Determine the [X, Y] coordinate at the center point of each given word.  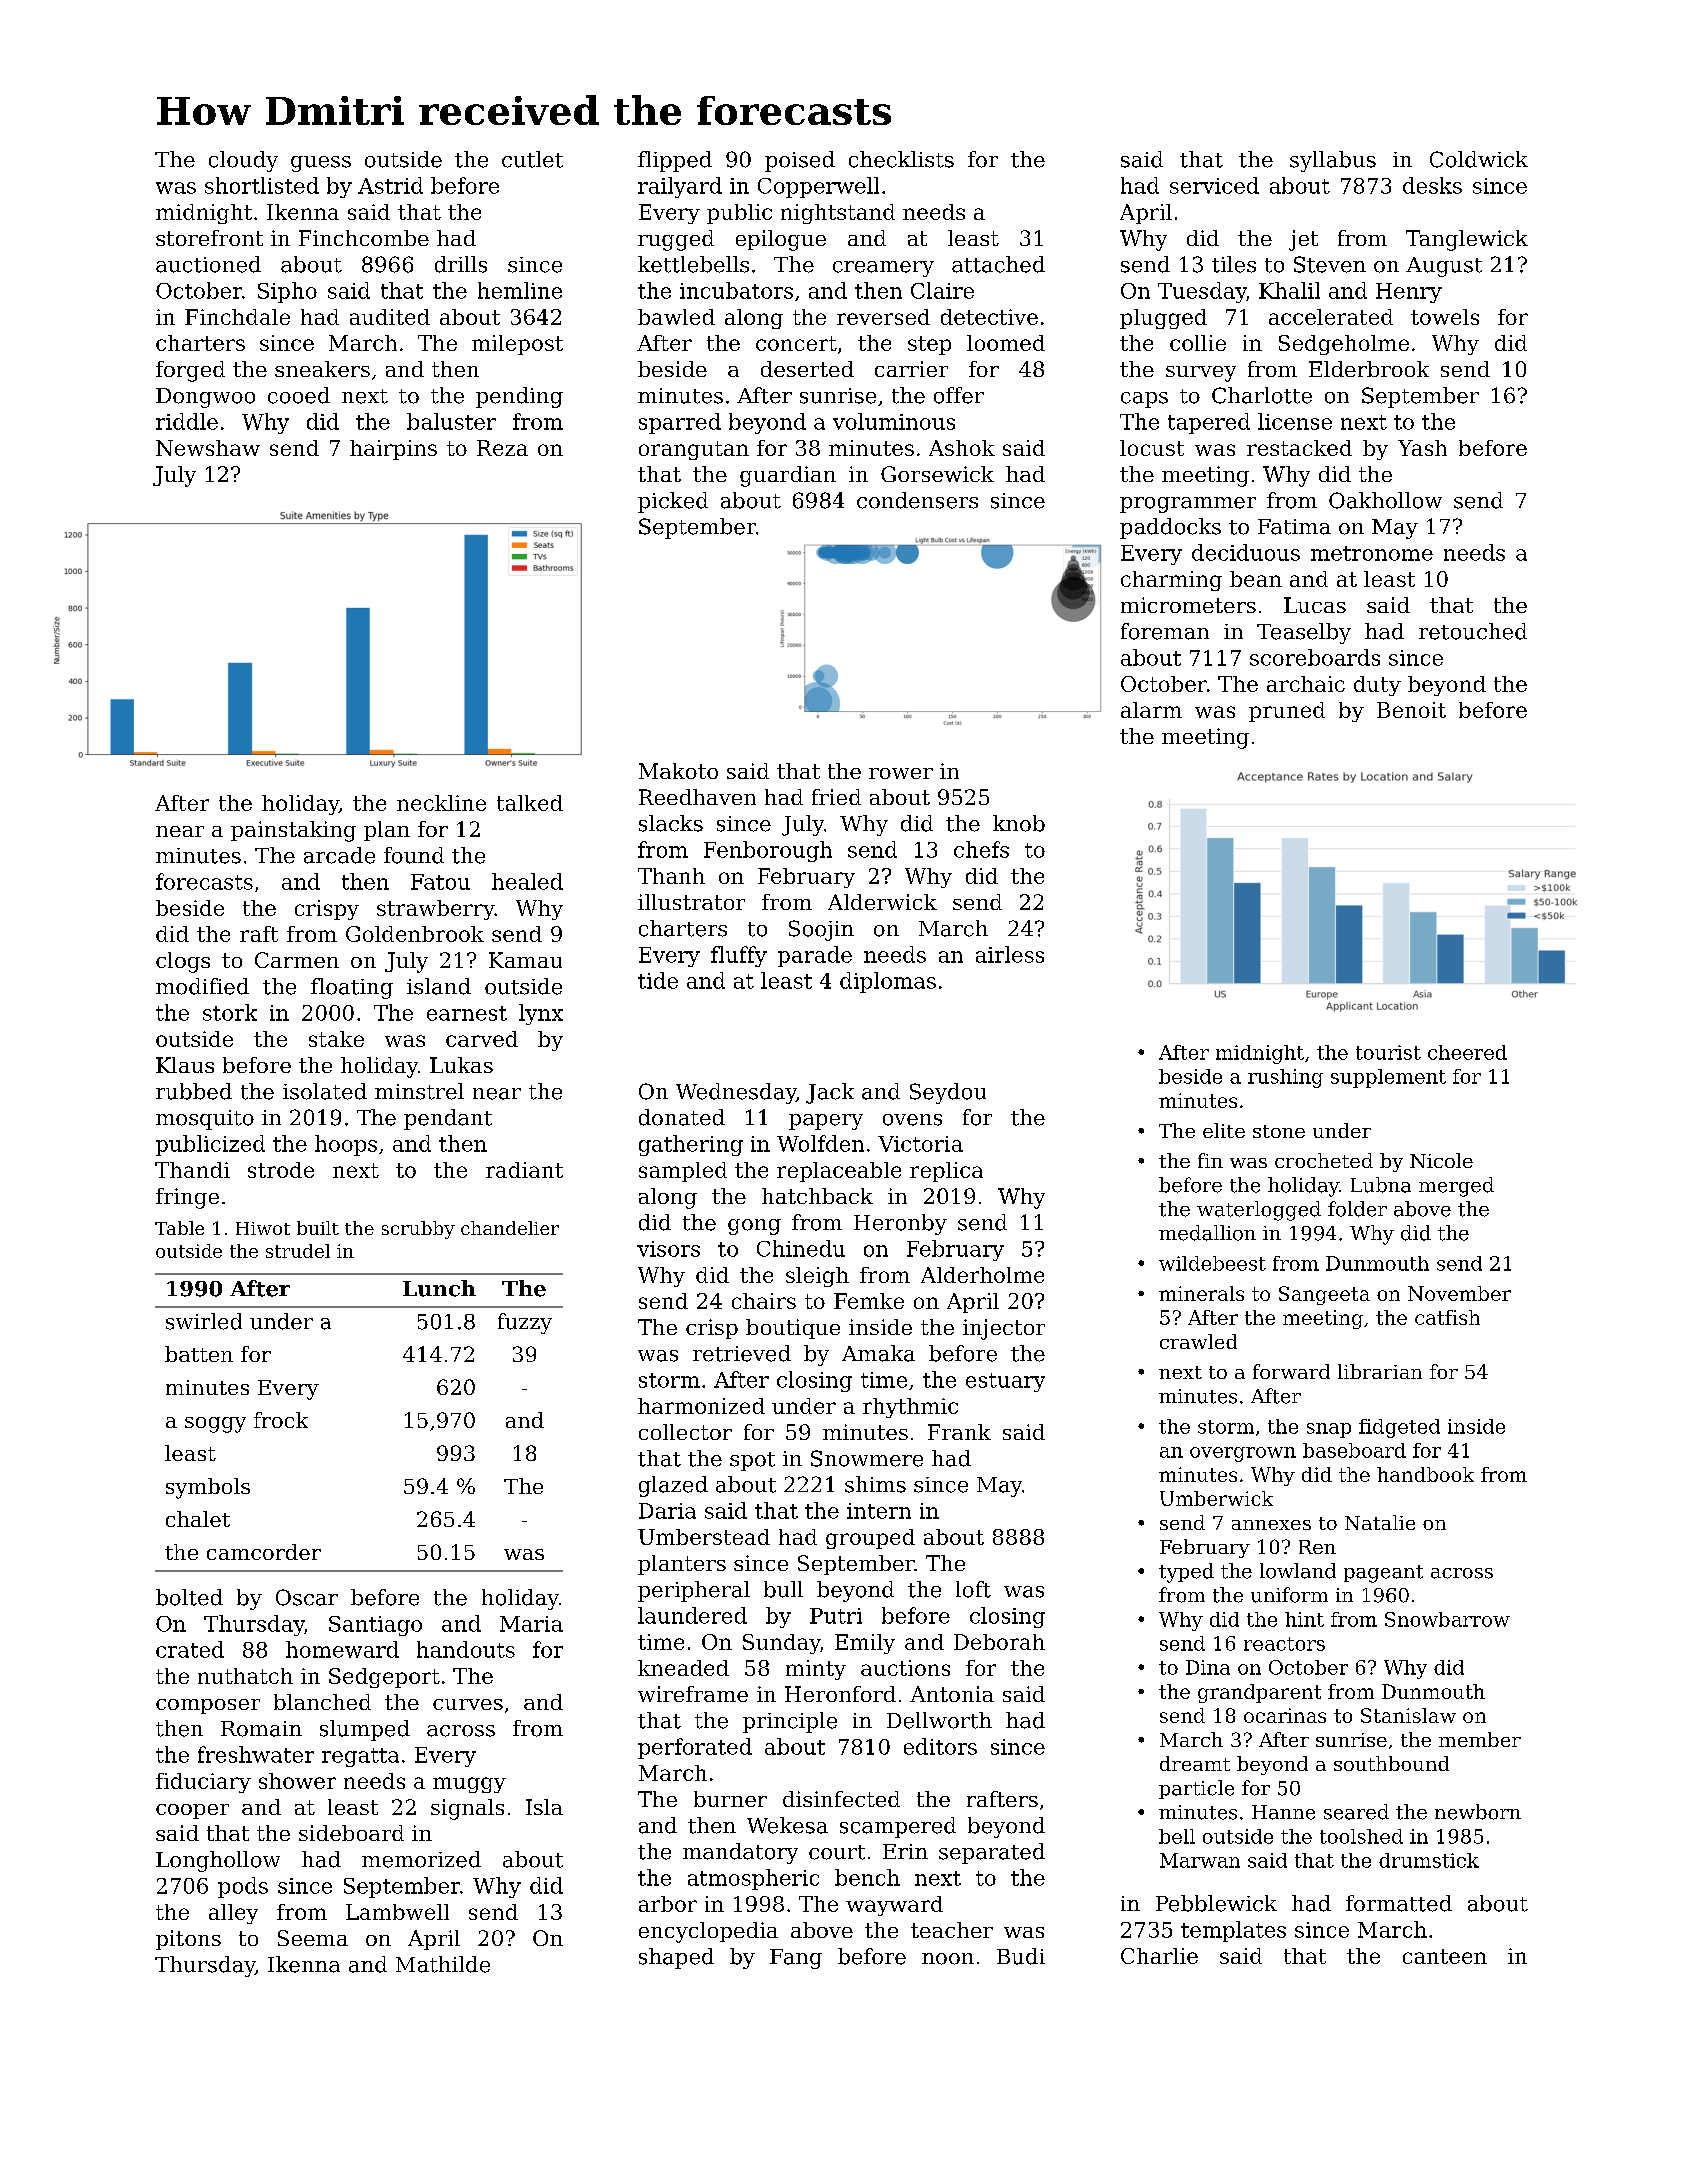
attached [998, 264]
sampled [683, 1172]
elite [1224, 1130]
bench [867, 1877]
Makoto [678, 771]
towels [1445, 317]
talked [530, 803]
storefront [209, 238]
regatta [360, 1757]
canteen [1445, 1956]
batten [199, 1354]
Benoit [1411, 710]
